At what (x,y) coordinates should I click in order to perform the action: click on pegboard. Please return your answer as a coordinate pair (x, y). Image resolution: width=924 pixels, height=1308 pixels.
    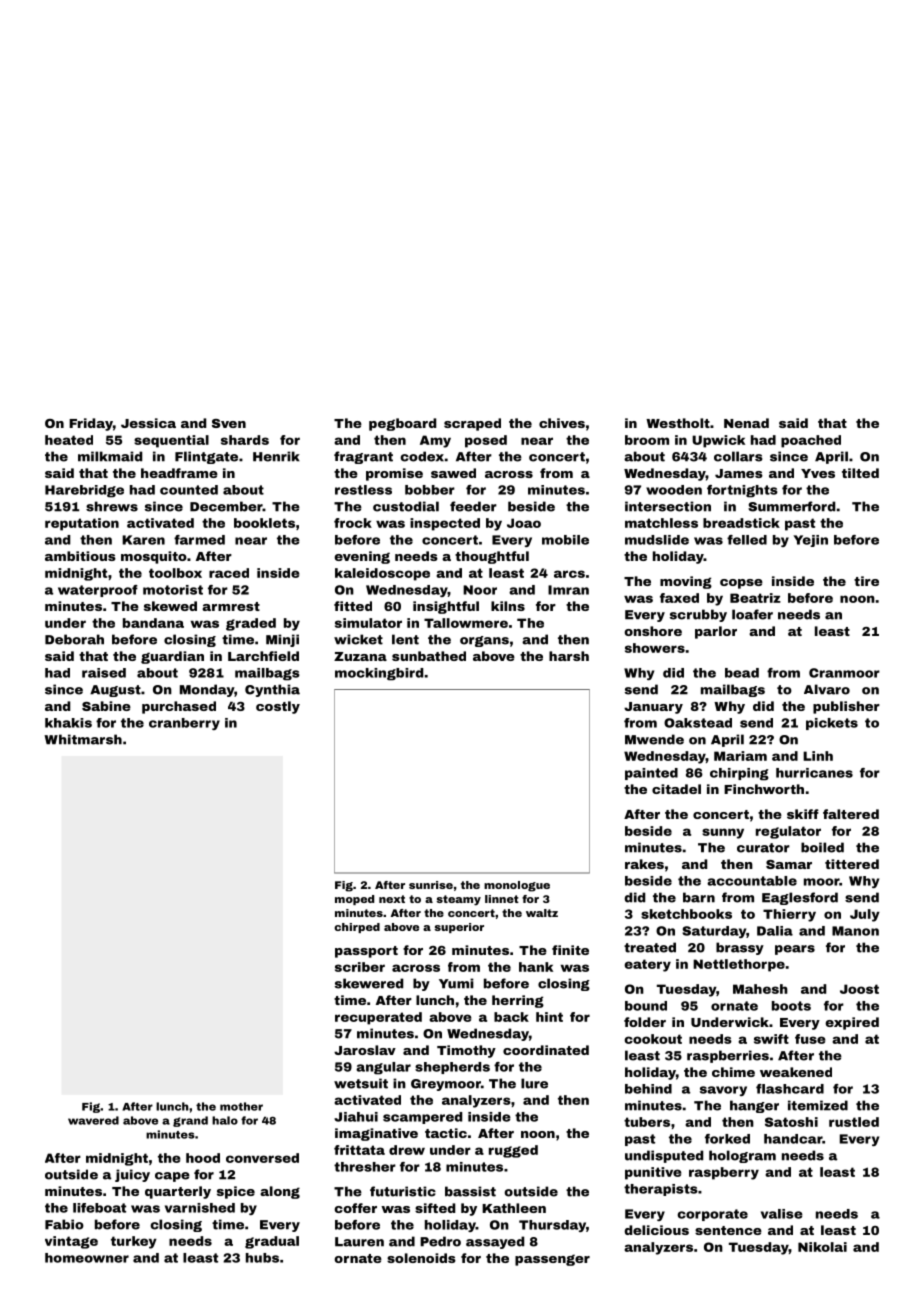
    Looking at the image, I should click on (402, 424).
